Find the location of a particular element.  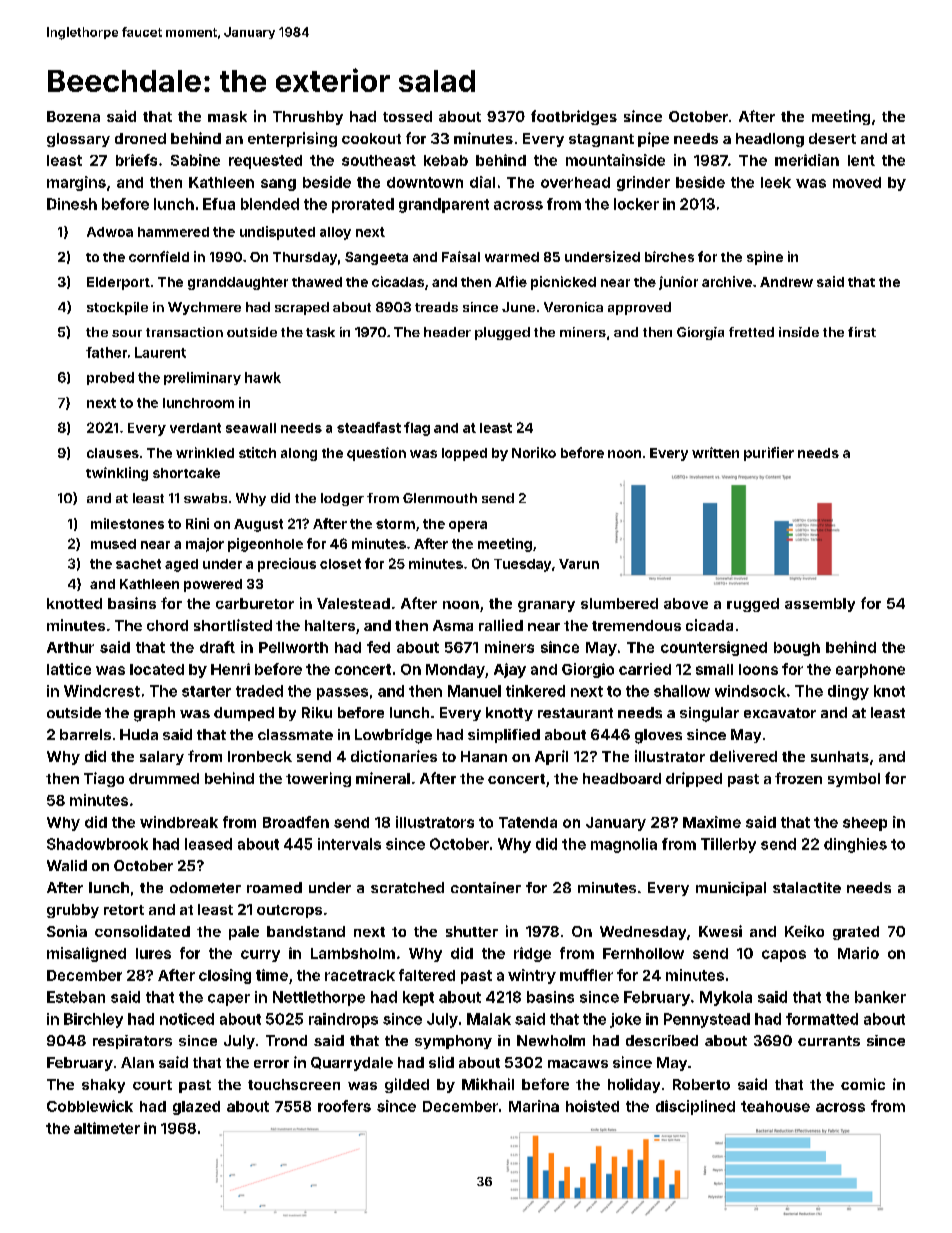

dinghies is located at coordinates (855, 845).
